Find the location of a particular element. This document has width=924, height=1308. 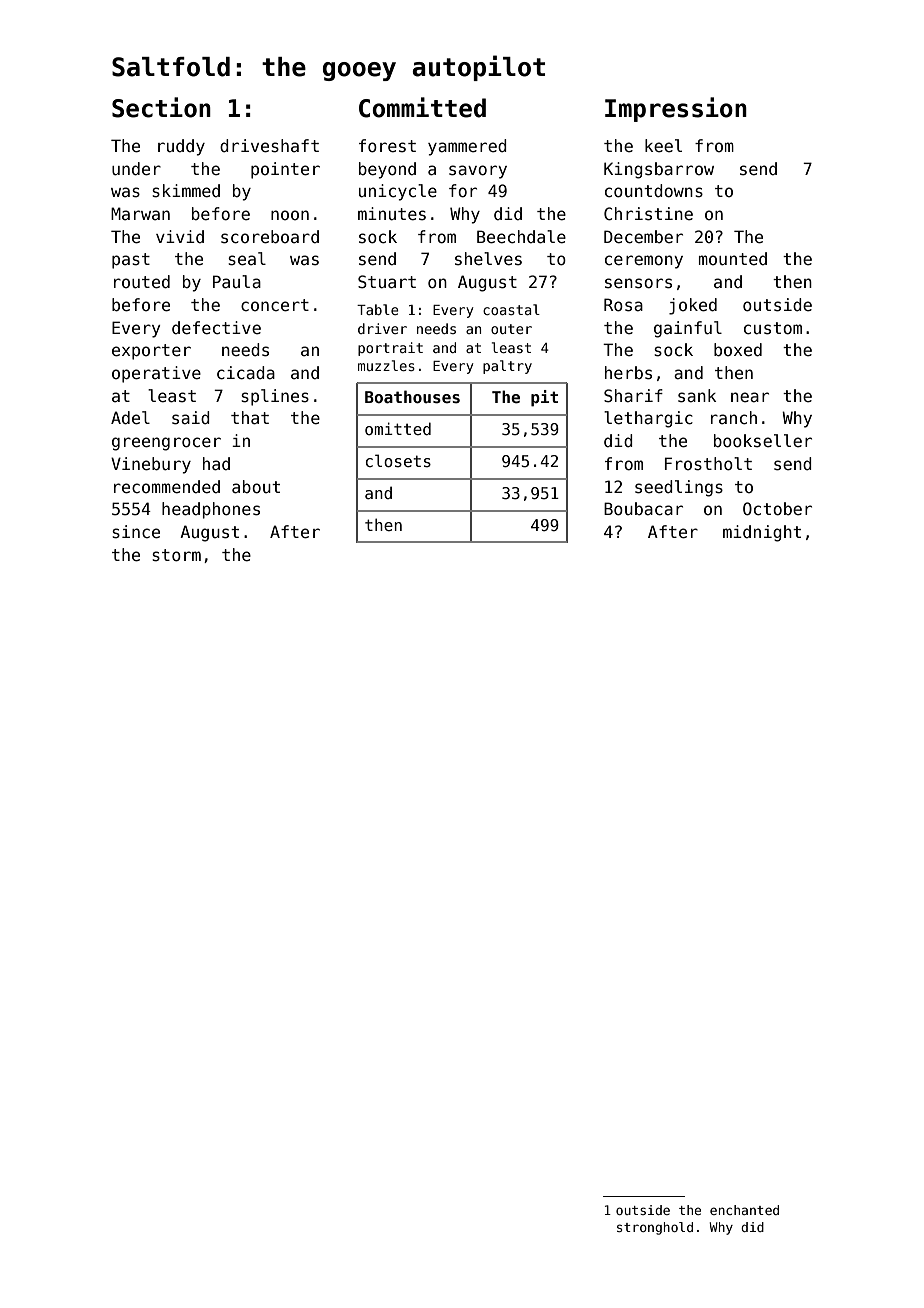

headphones is located at coordinates (211, 510).
